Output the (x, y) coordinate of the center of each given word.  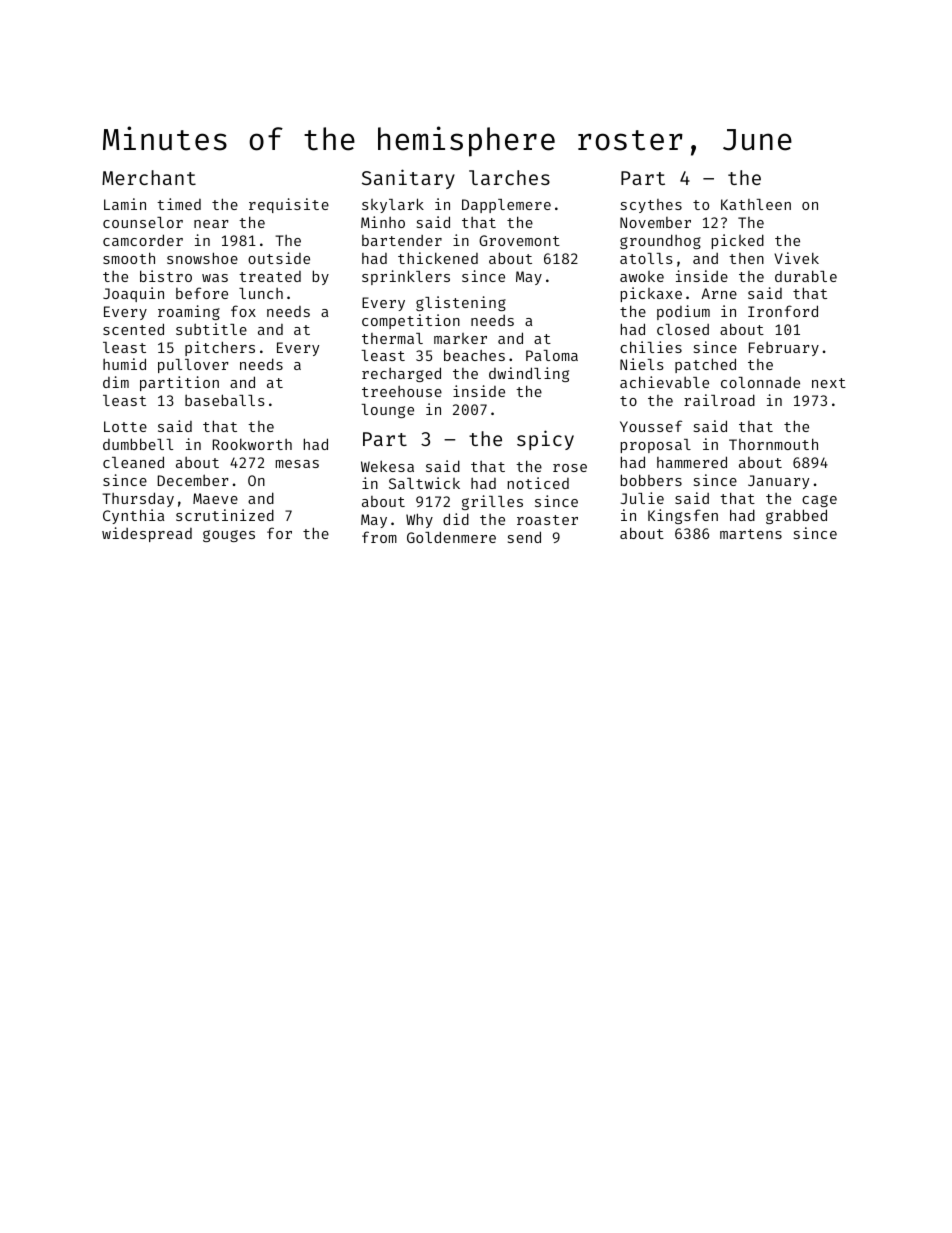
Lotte (125, 426)
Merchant (149, 177)
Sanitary (408, 179)
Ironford (783, 311)
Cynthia (134, 516)
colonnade (760, 382)
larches (509, 177)
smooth (129, 258)
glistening (461, 303)
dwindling (529, 374)
